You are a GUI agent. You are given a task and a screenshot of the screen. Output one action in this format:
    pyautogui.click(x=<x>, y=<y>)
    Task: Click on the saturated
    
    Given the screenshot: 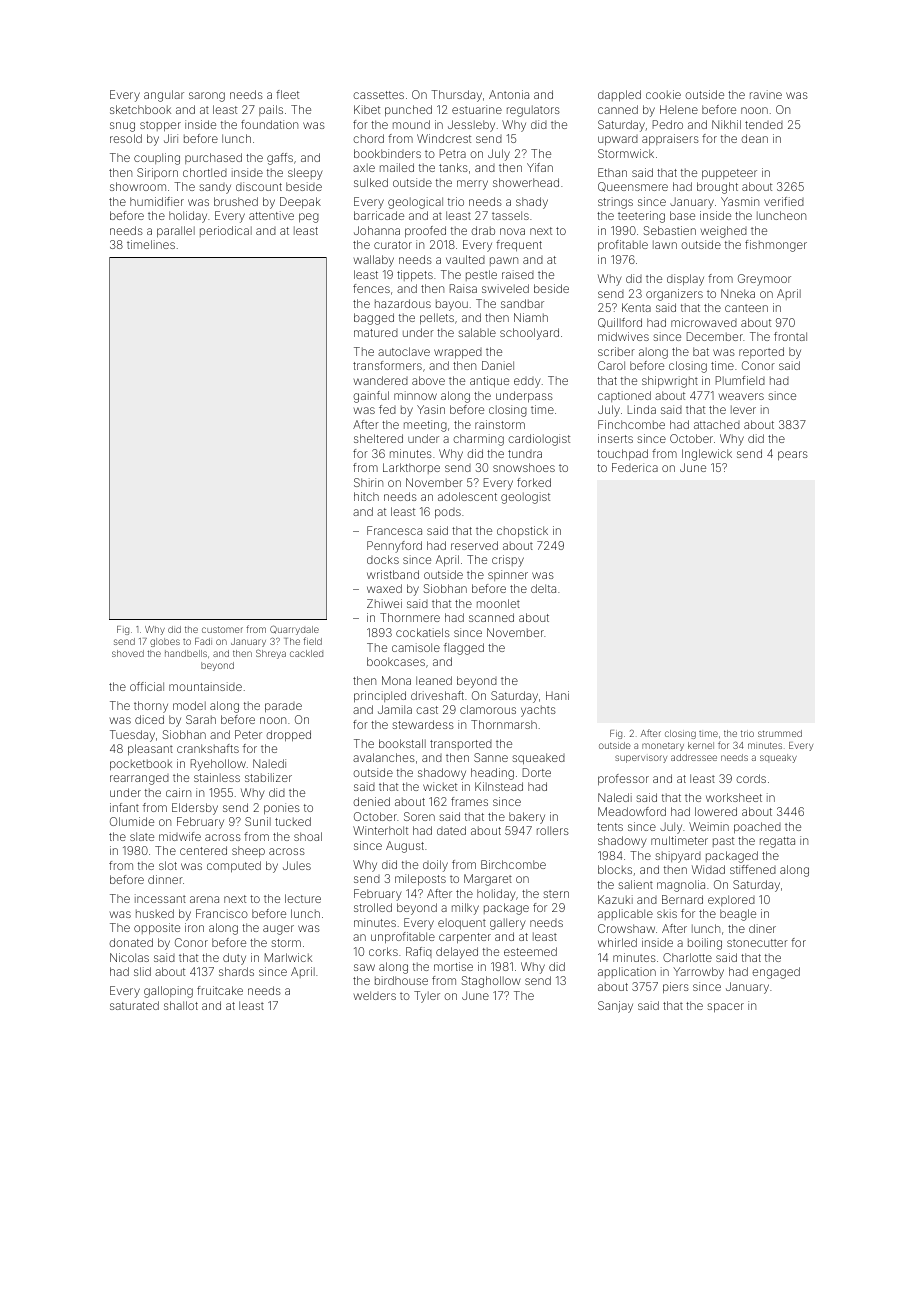 What is the action you would take?
    pyautogui.click(x=134, y=1005)
